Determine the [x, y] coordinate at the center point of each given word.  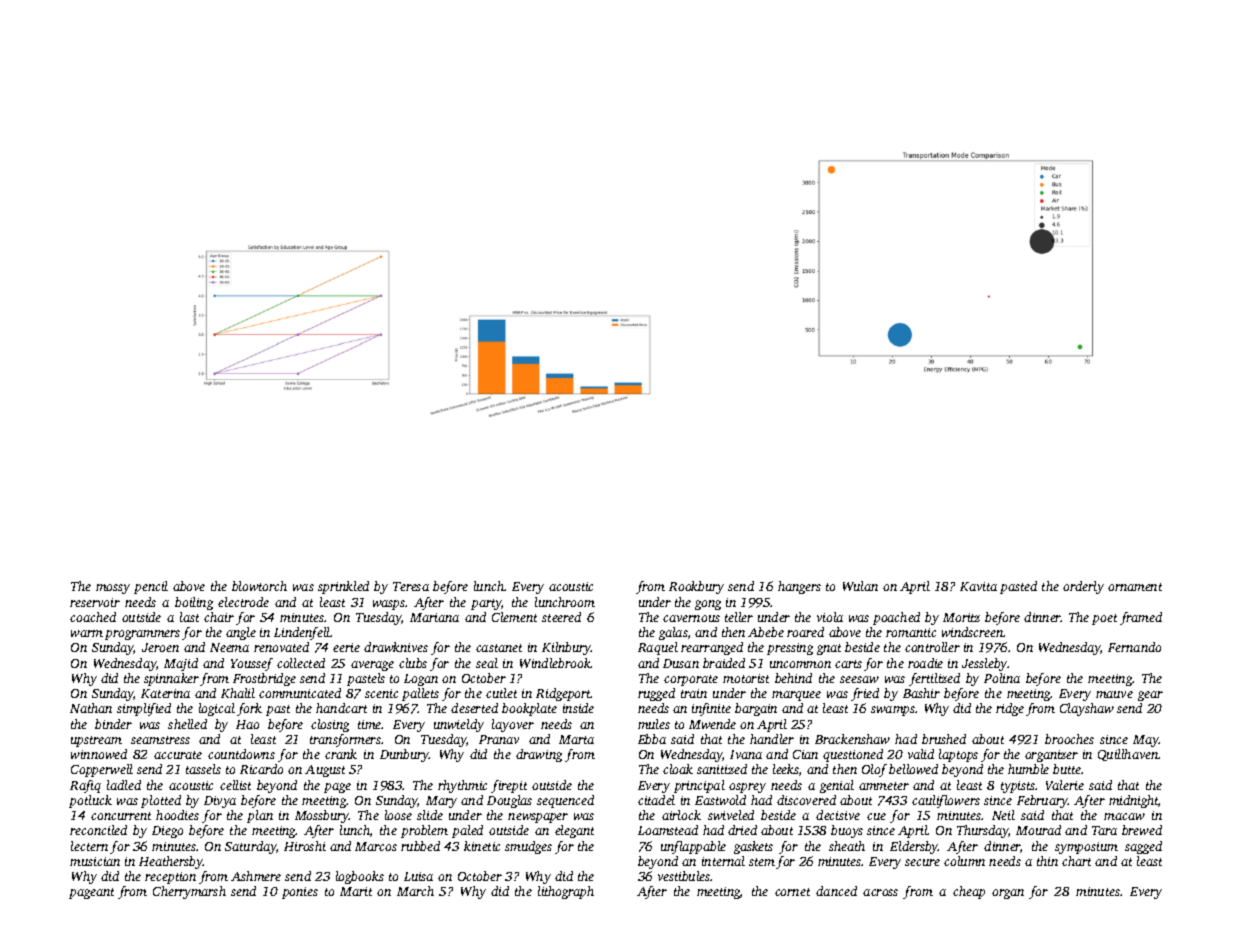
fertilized [934, 679]
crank [341, 754]
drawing [539, 755]
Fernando [1134, 647]
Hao [247, 724]
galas [673, 633]
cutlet [501, 693]
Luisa [418, 876]
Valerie [1065, 785]
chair [219, 617]
